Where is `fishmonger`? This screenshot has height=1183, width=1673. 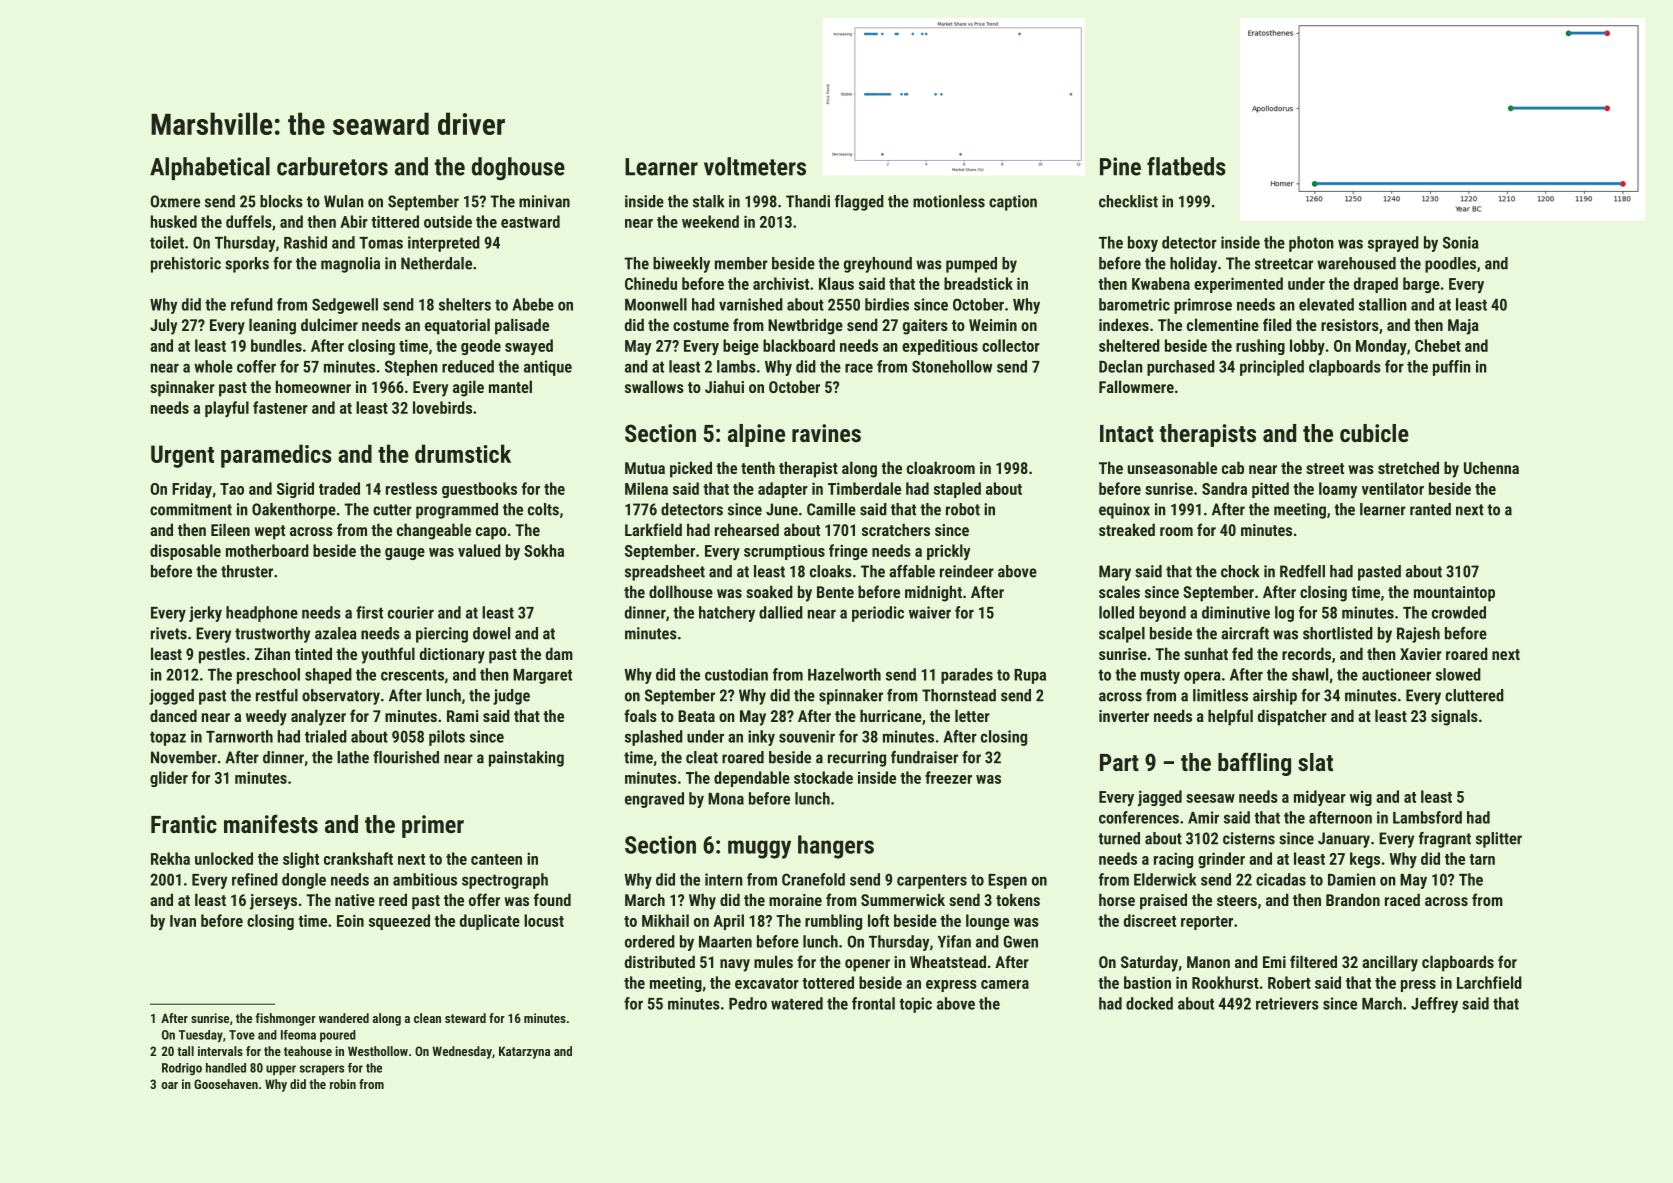
fishmonger is located at coordinates (286, 1019).
